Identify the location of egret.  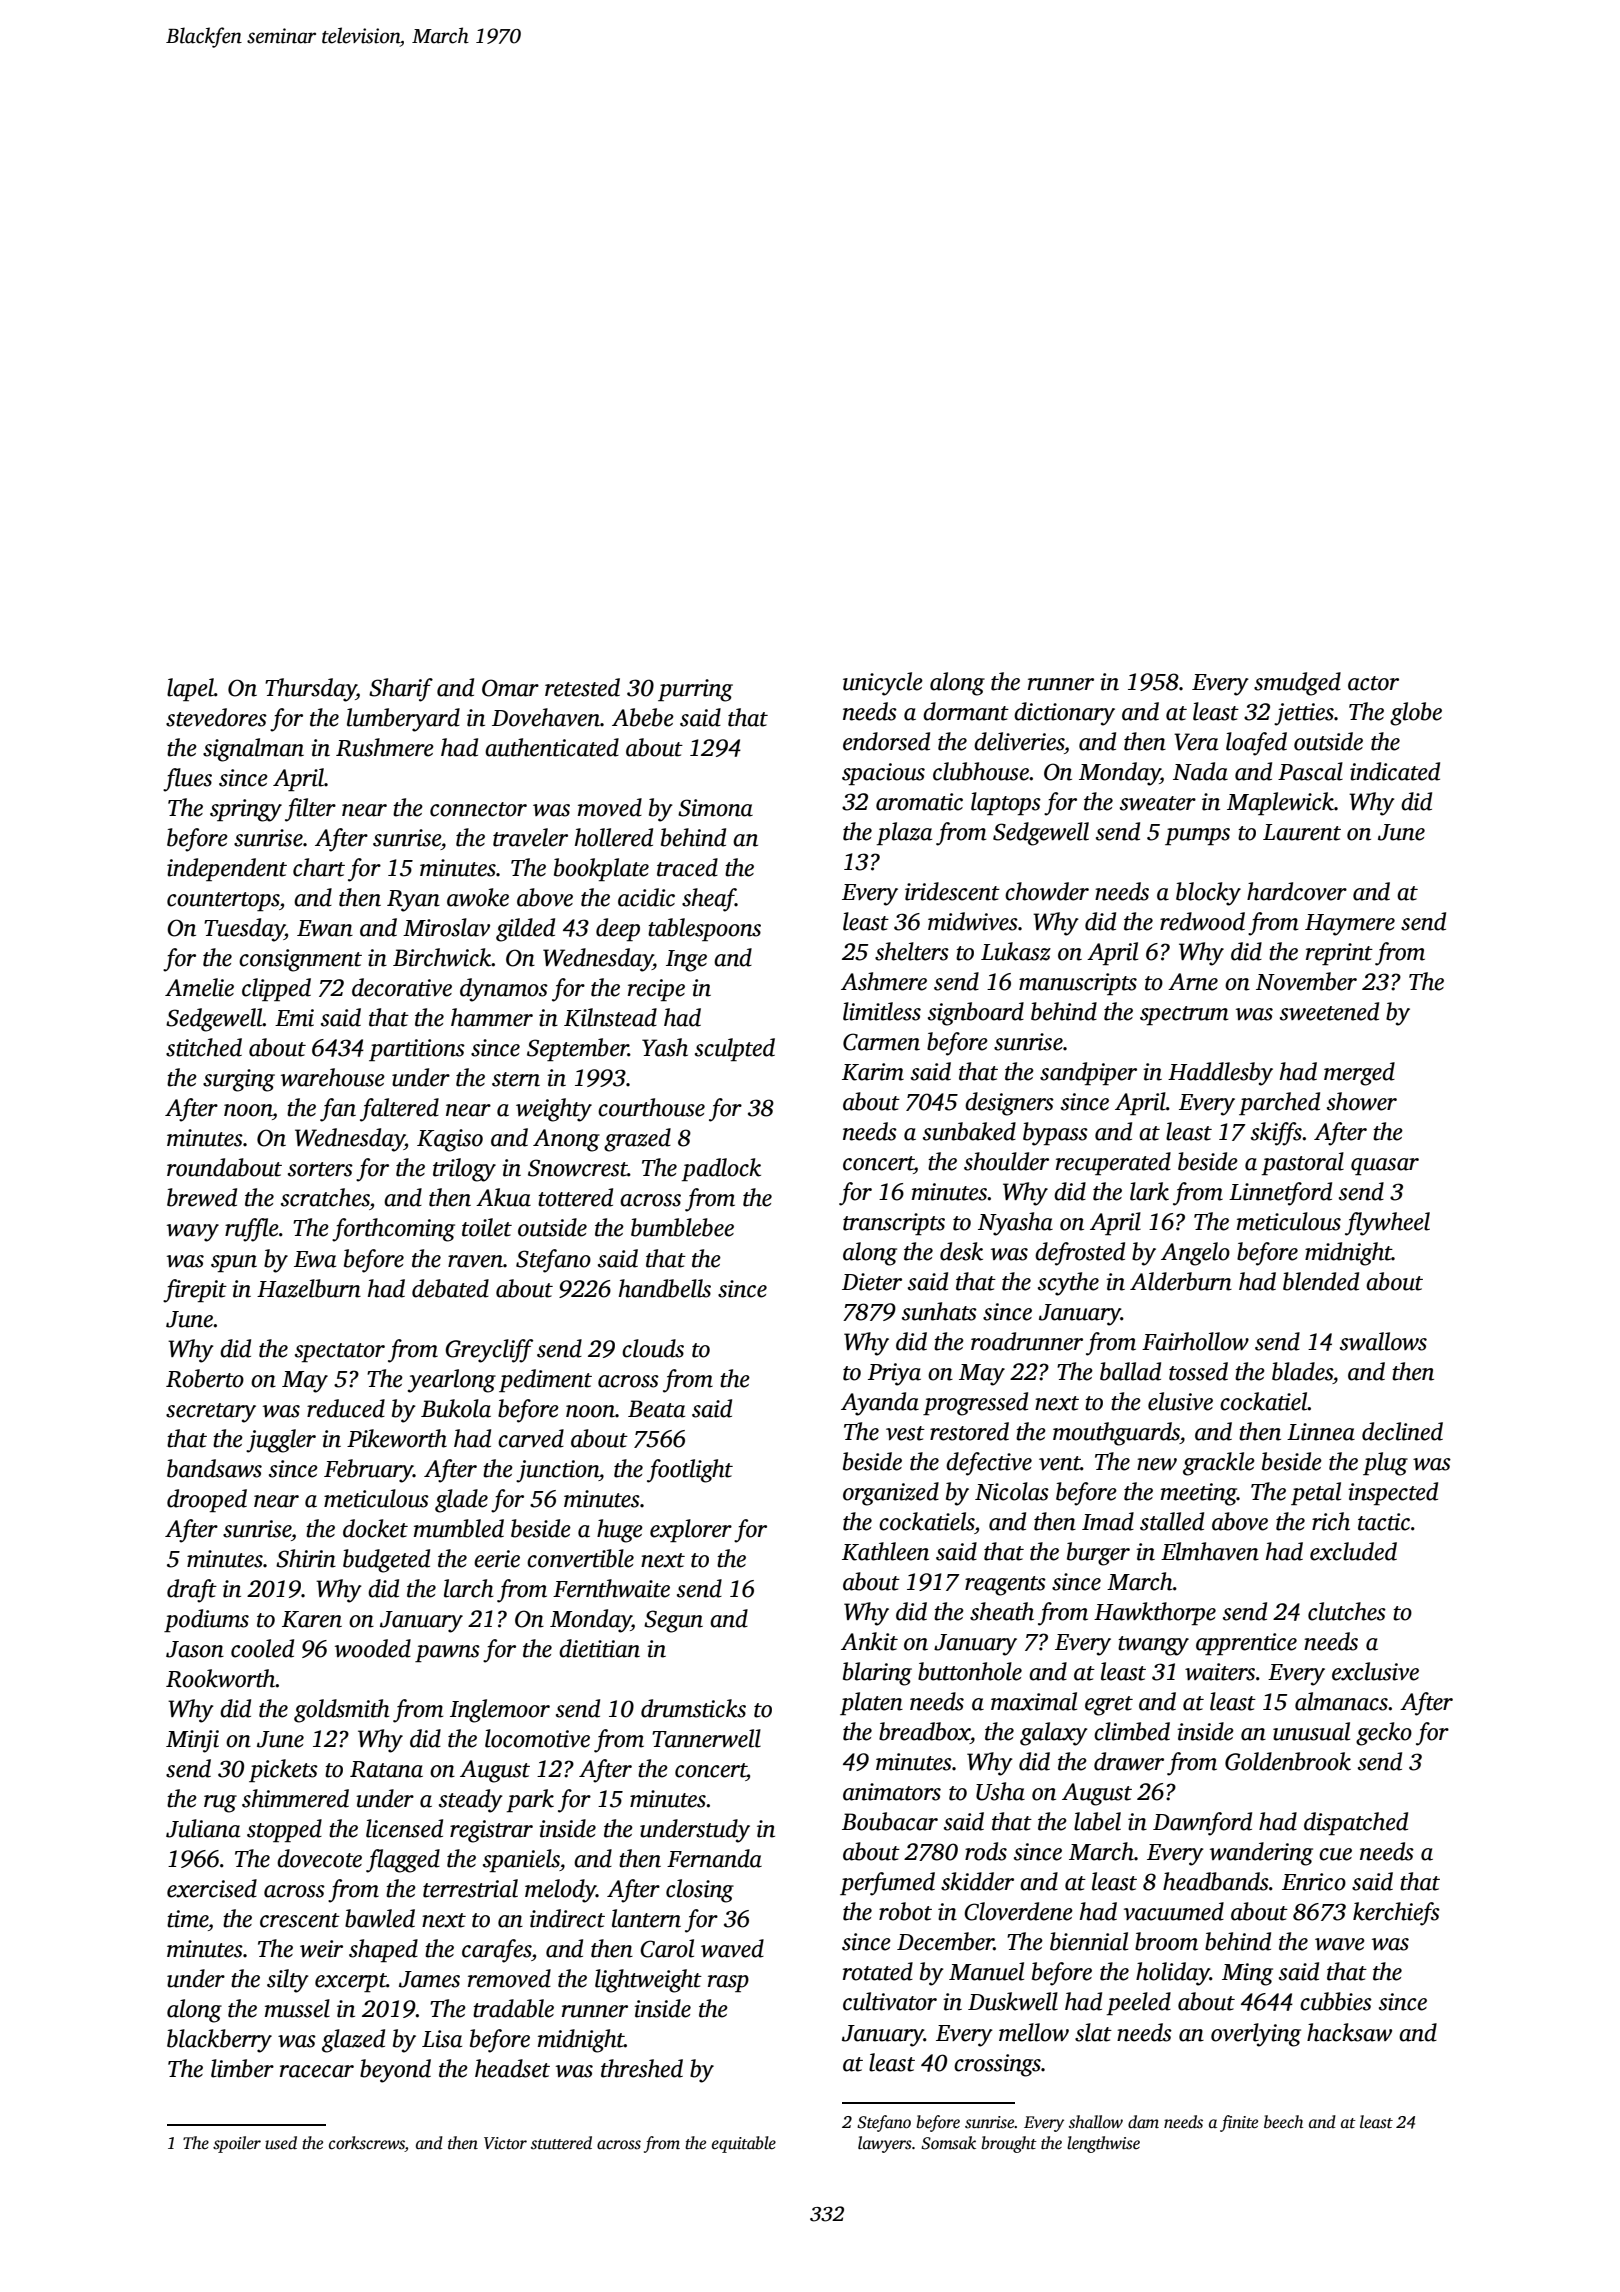
(1109, 1706).
